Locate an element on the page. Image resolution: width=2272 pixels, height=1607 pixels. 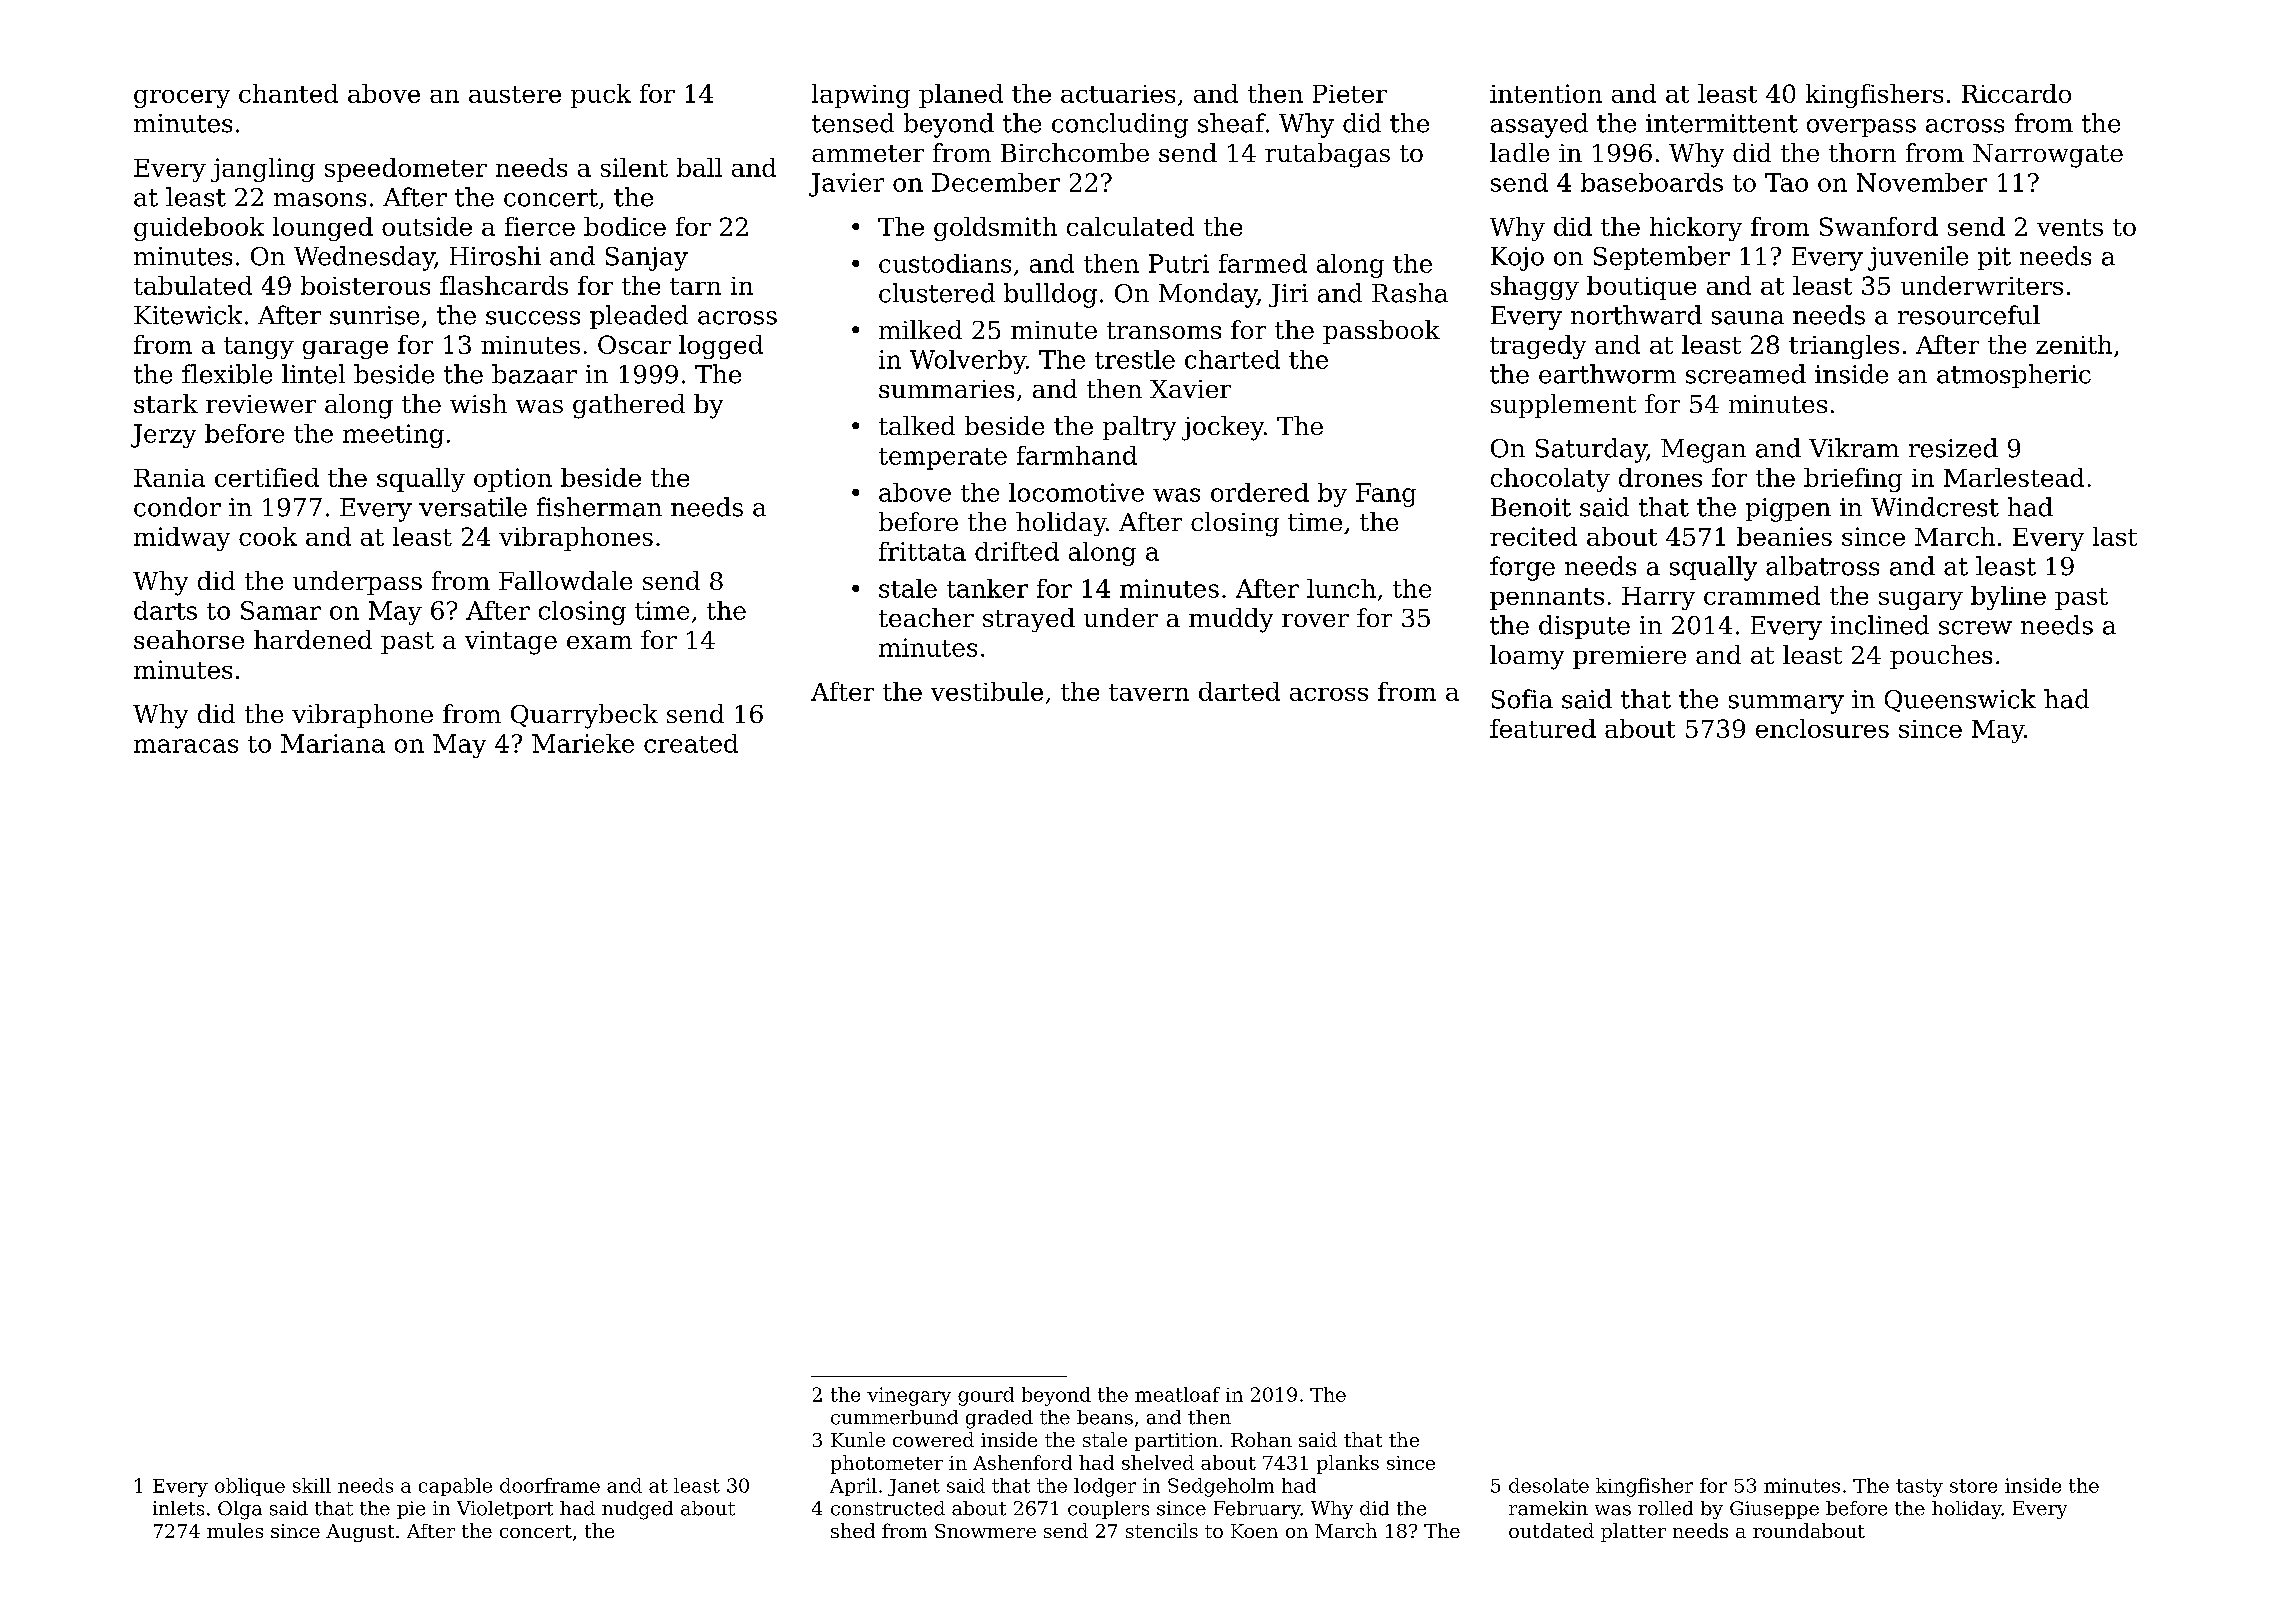
store is located at coordinates (1973, 1486).
